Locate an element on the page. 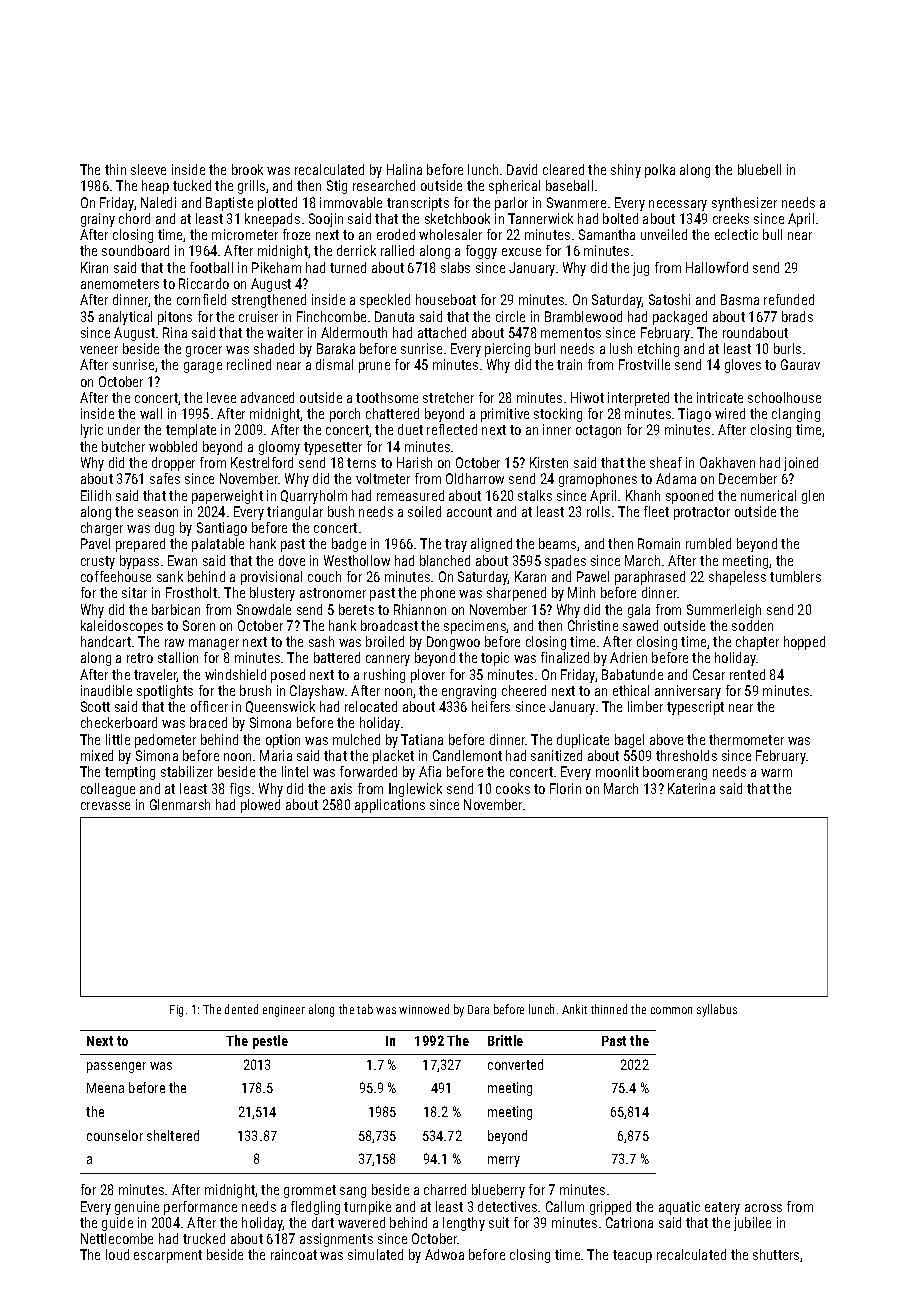 The image size is (908, 1316). Oakhaven is located at coordinates (727, 462).
